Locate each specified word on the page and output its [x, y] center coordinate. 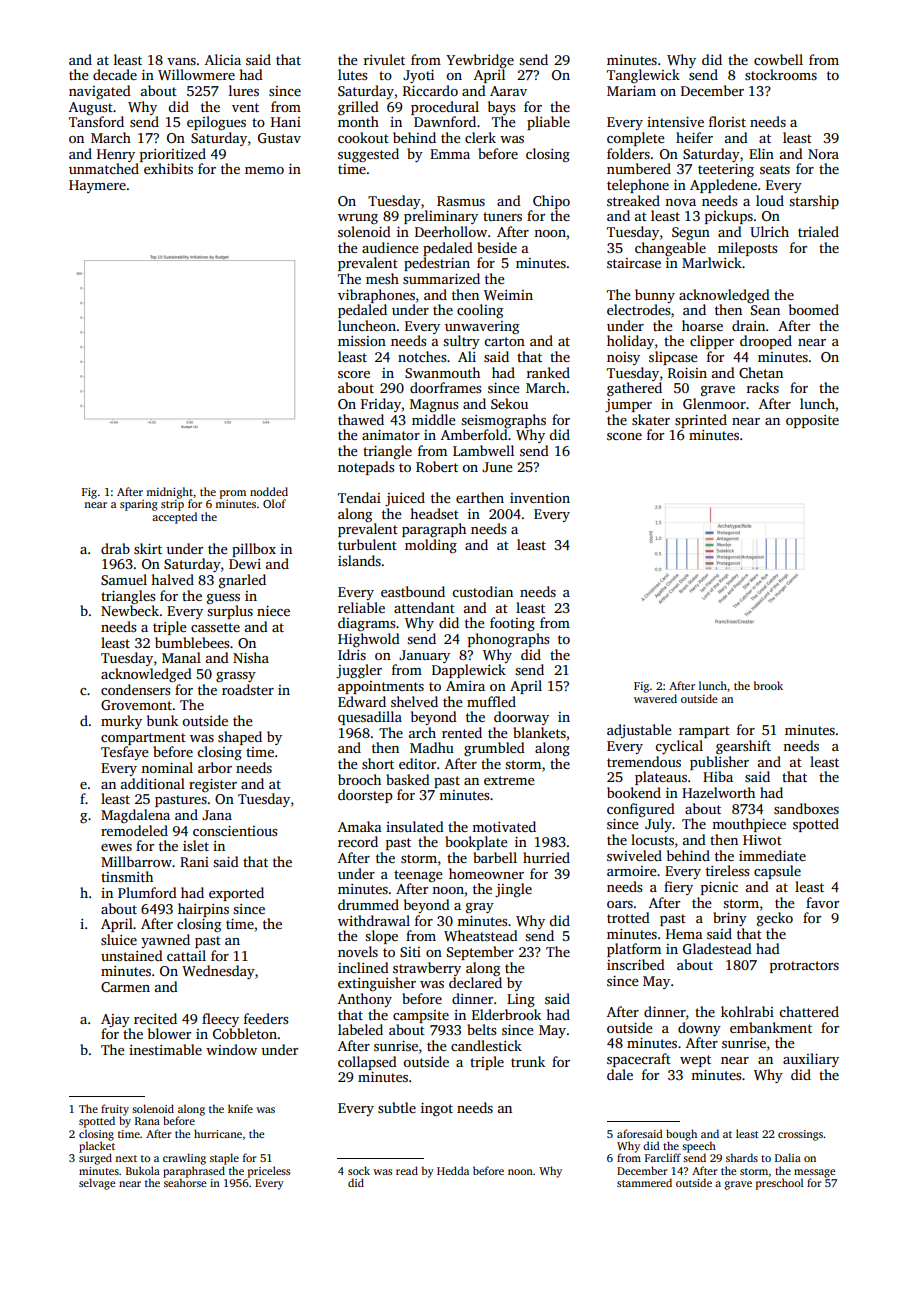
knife [240, 1108]
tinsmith [127, 876]
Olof [274, 503]
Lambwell [483, 450]
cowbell [778, 59]
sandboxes [806, 808]
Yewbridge [480, 61]
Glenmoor [714, 403]
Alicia [223, 59]
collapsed [367, 1063]
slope [381, 937]
